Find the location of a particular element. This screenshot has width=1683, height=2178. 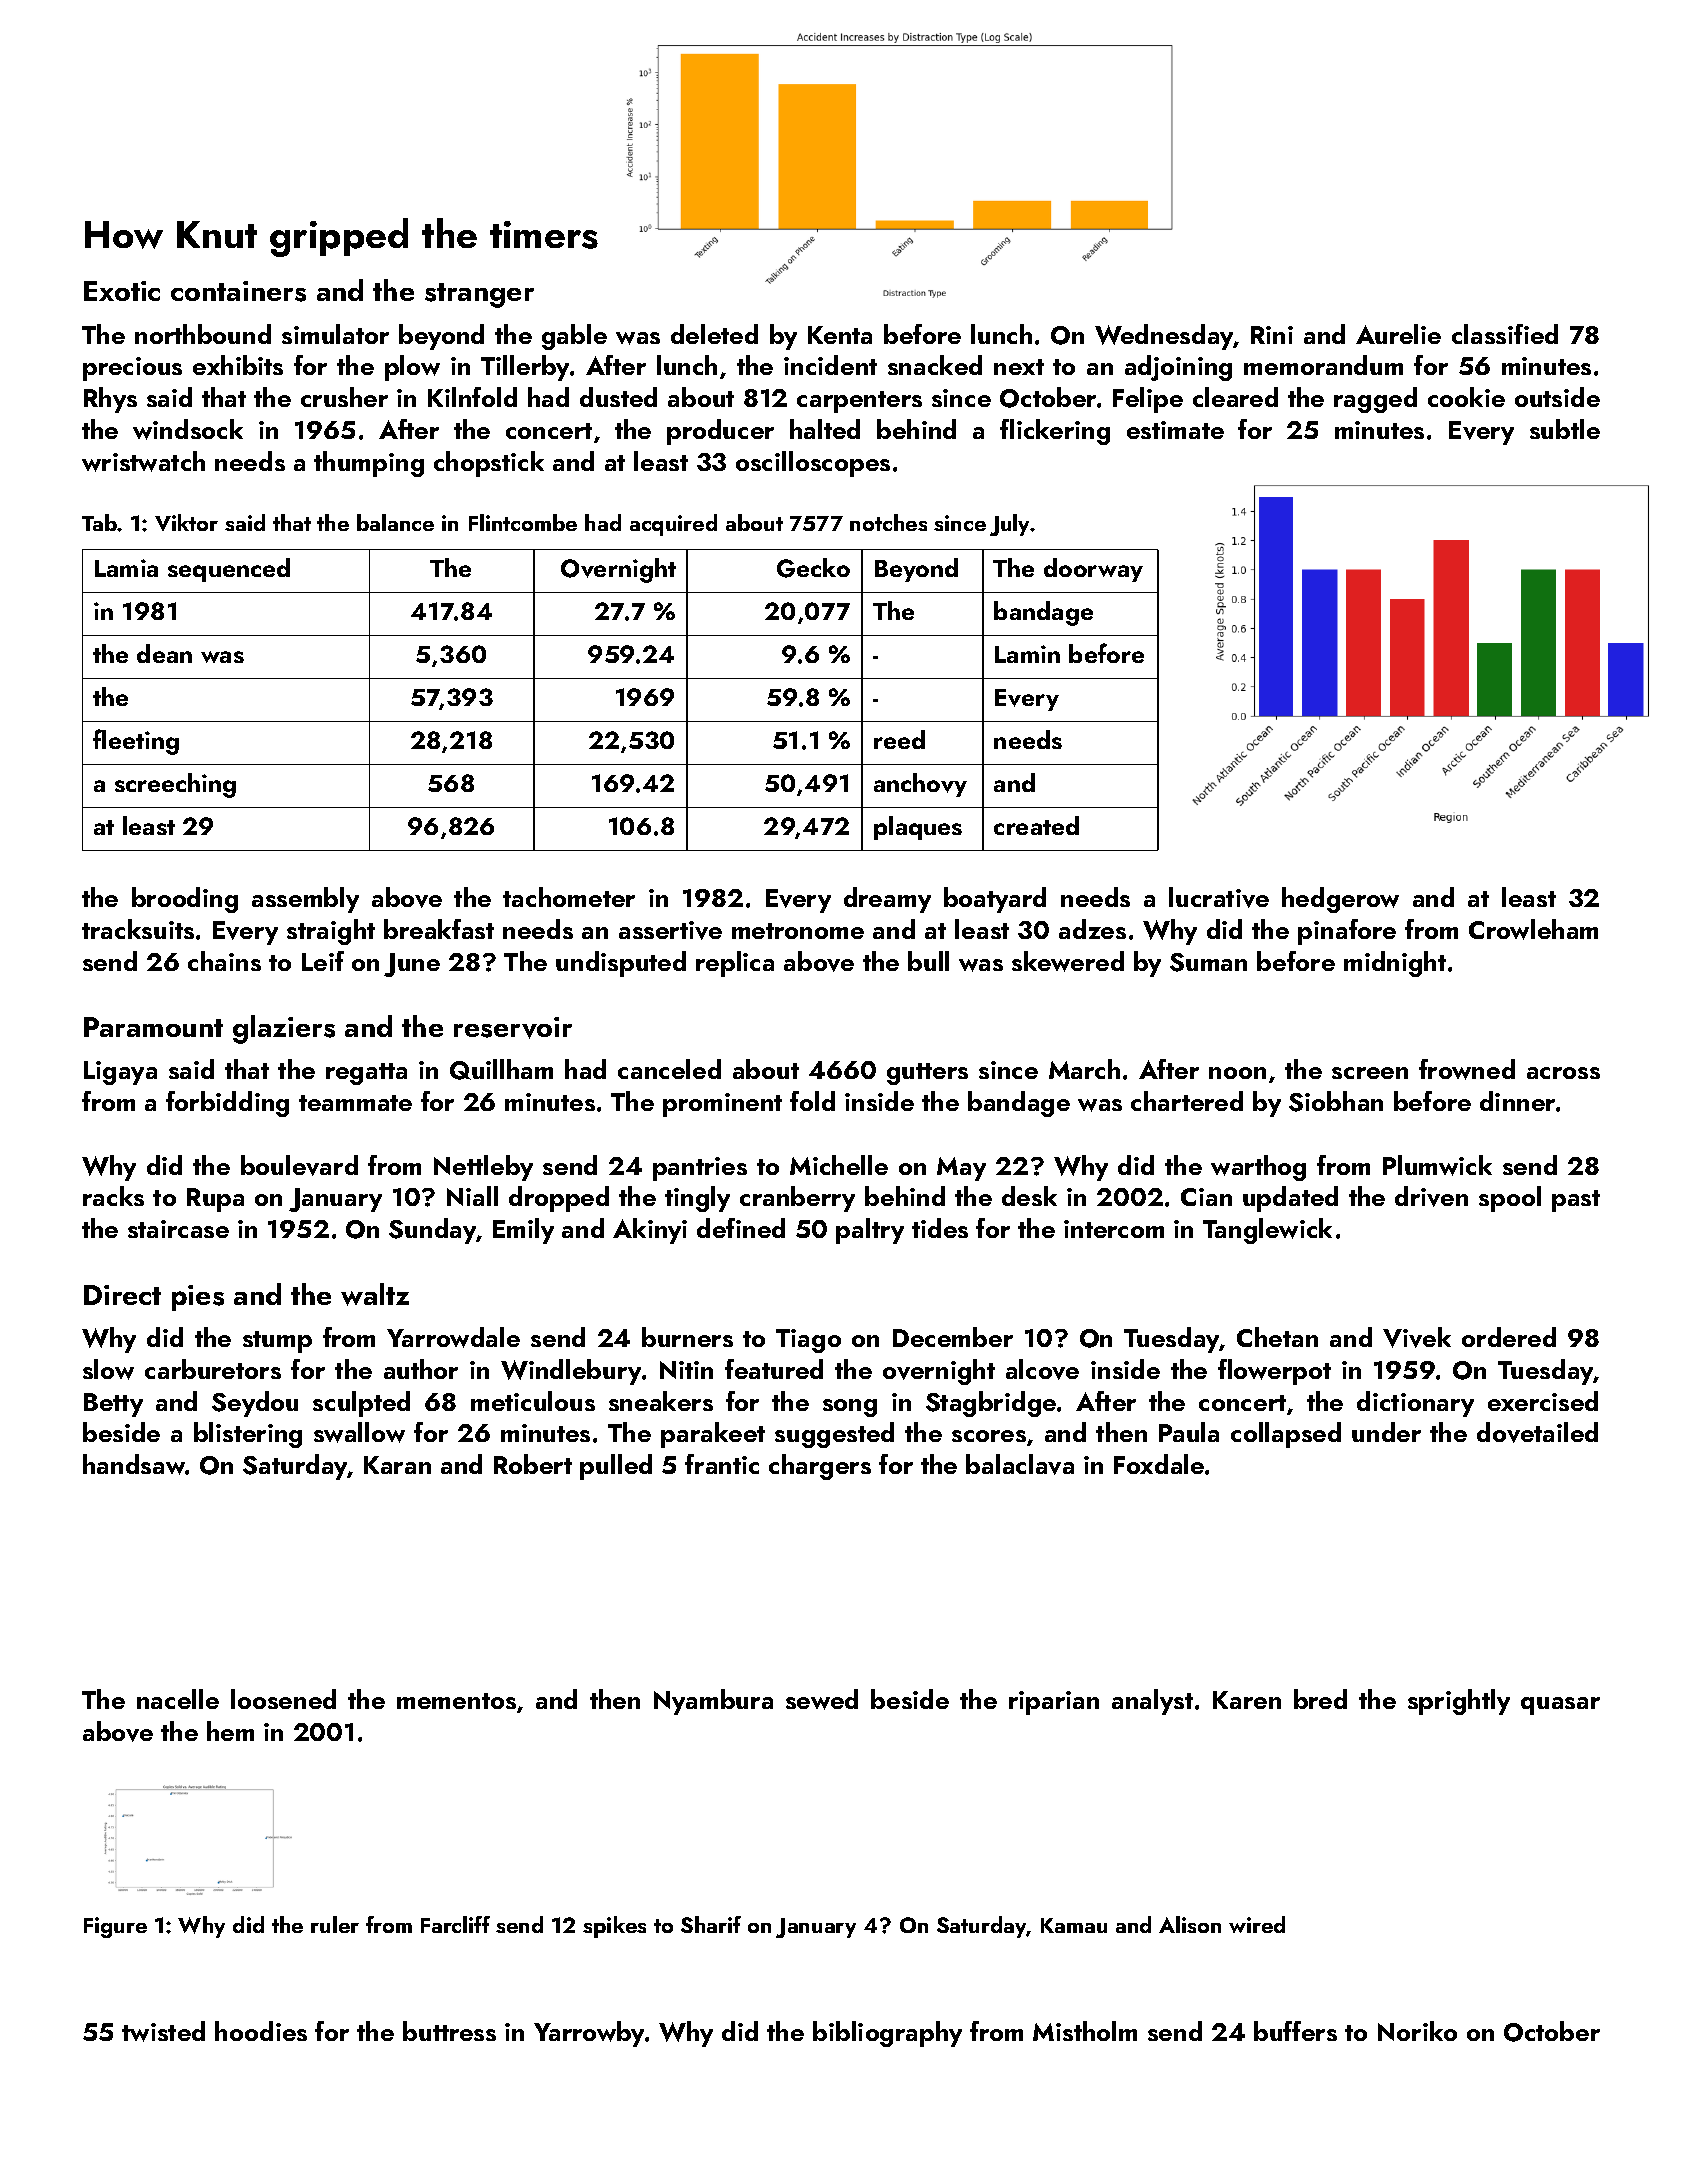

bibliography is located at coordinates (887, 2034).
